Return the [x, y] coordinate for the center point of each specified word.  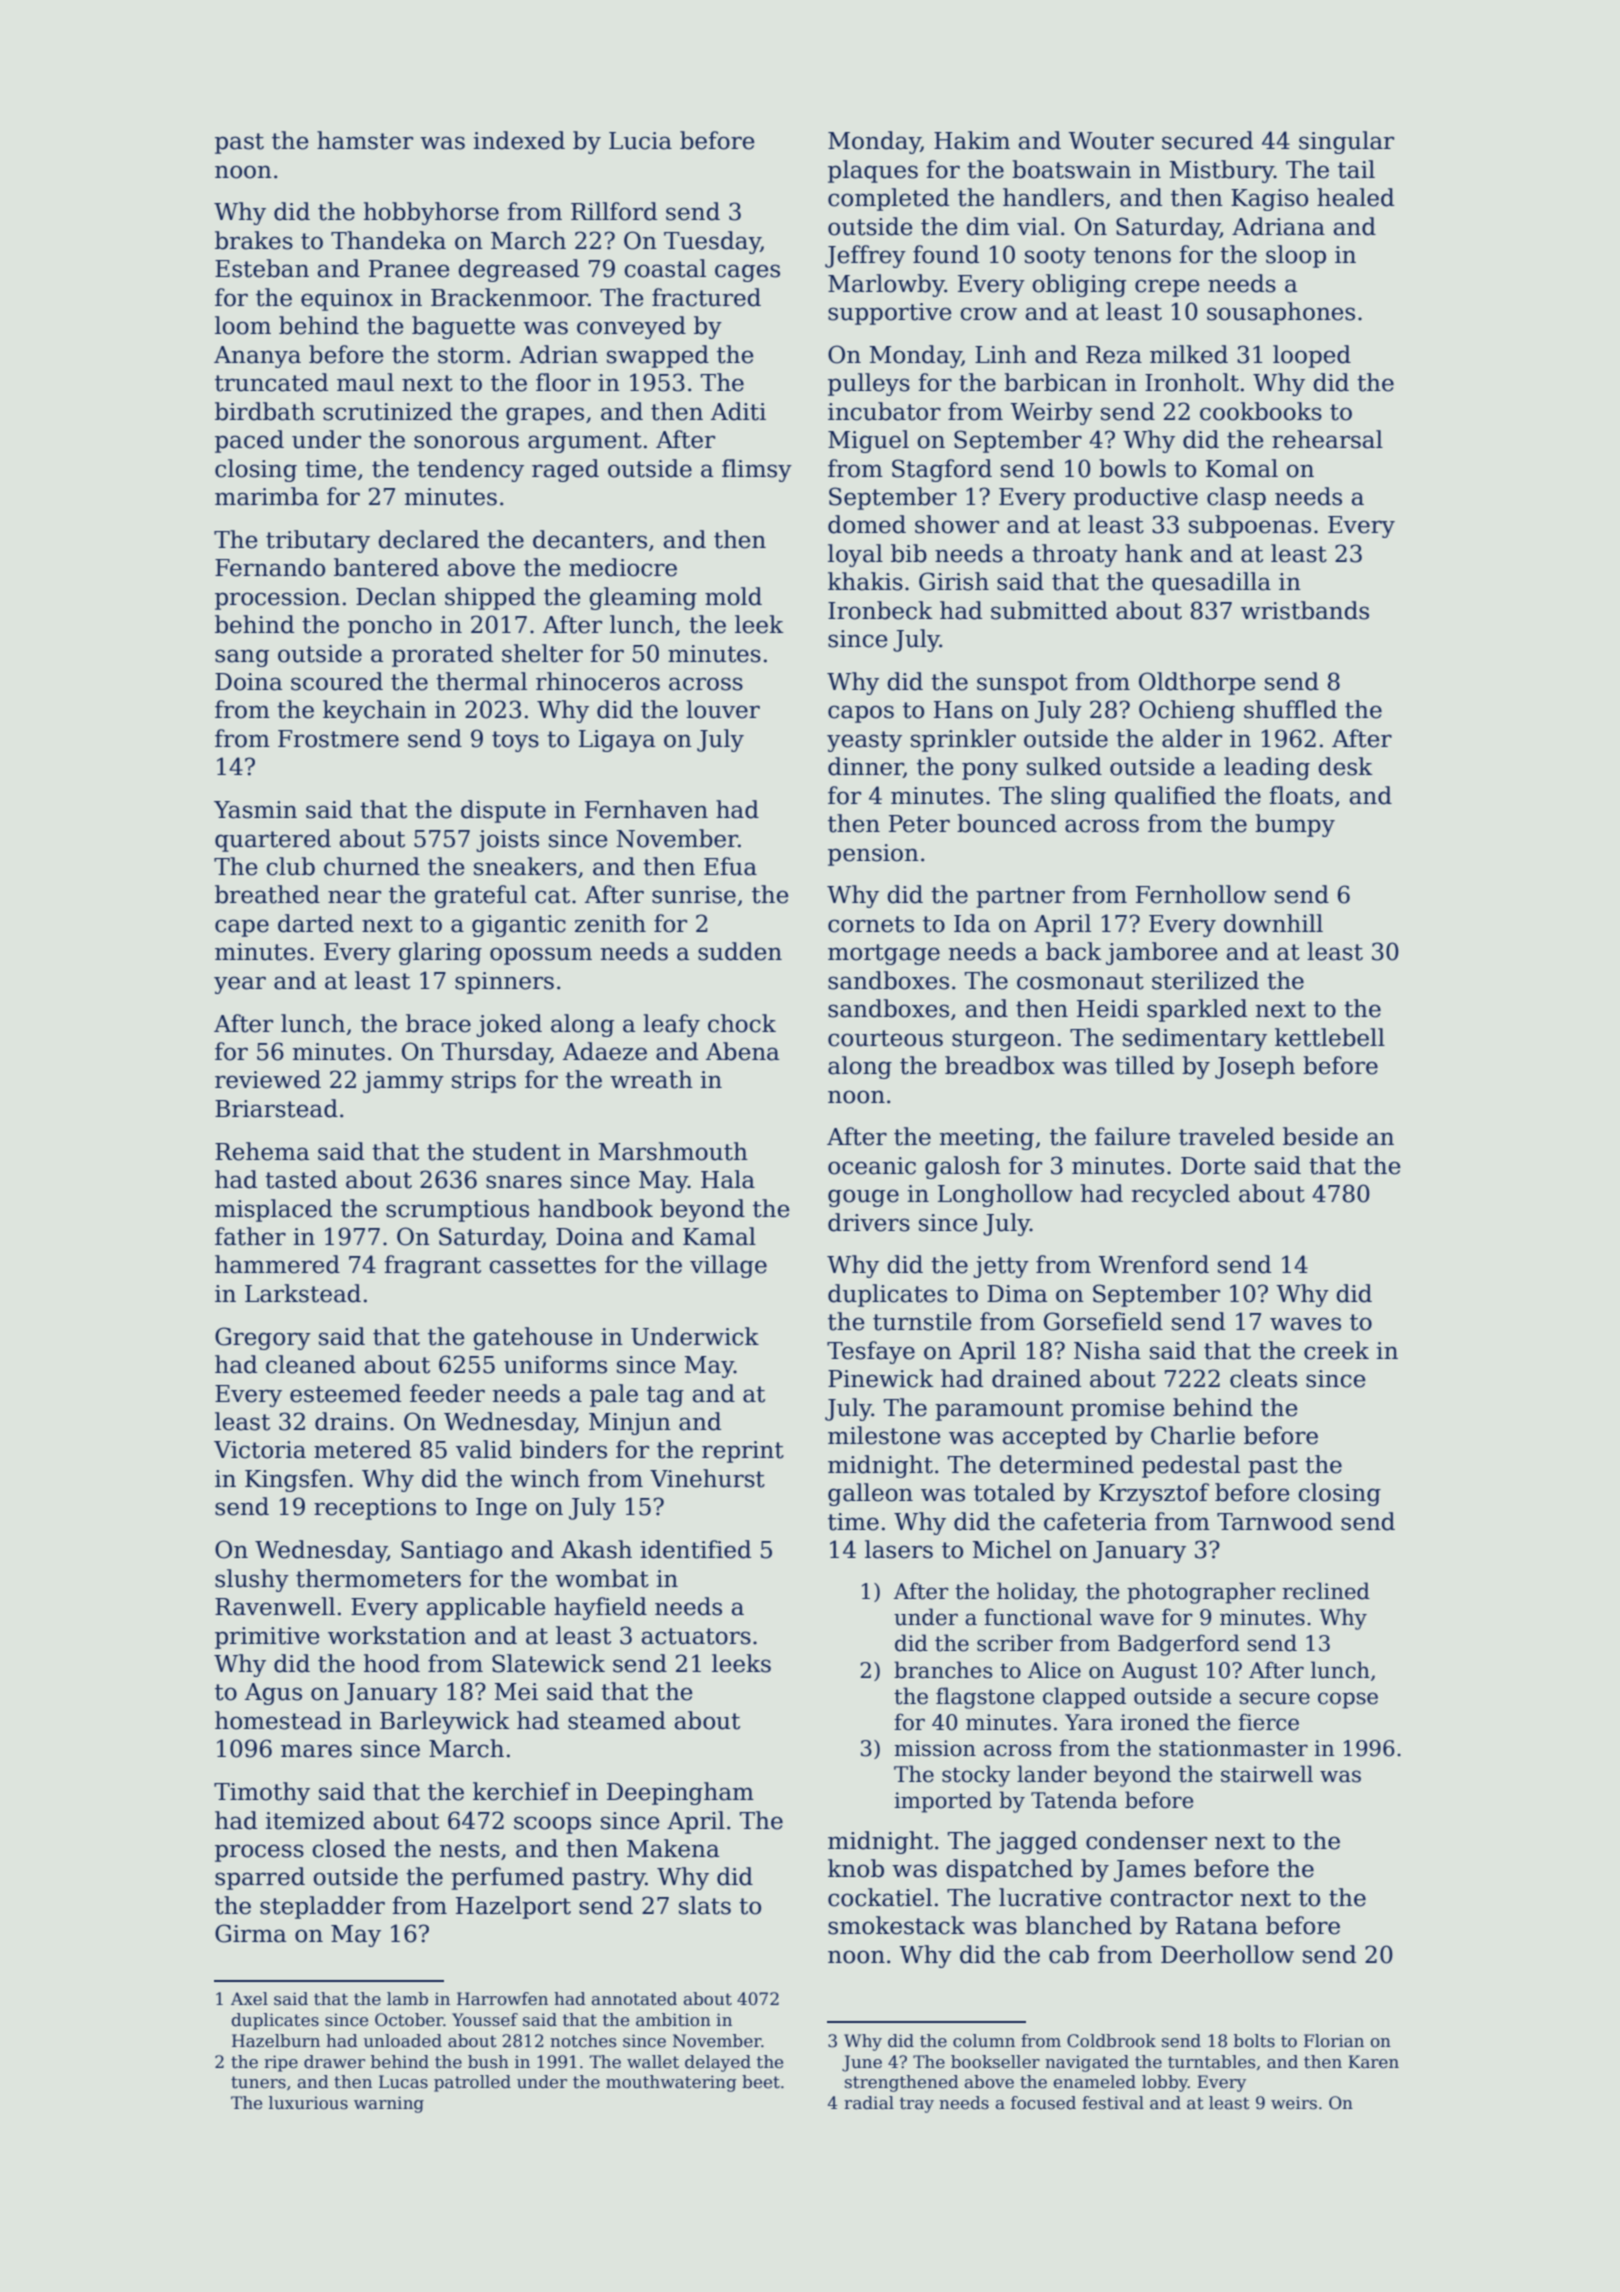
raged [565, 470]
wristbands [1305, 610]
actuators [696, 1636]
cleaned [311, 1364]
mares [316, 1751]
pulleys [869, 384]
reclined [1326, 1591]
